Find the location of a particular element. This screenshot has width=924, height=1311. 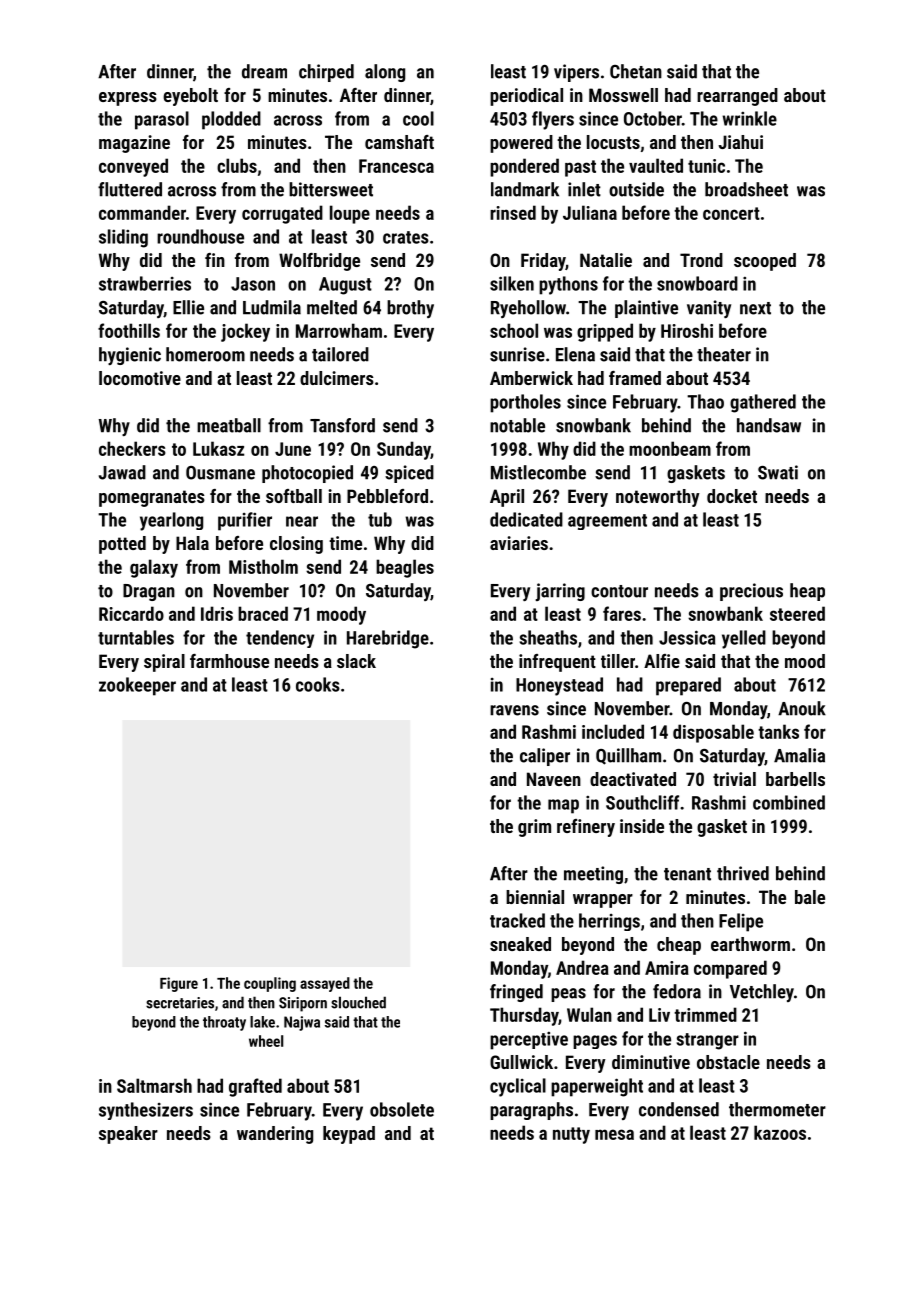

thrived is located at coordinates (743, 873).
